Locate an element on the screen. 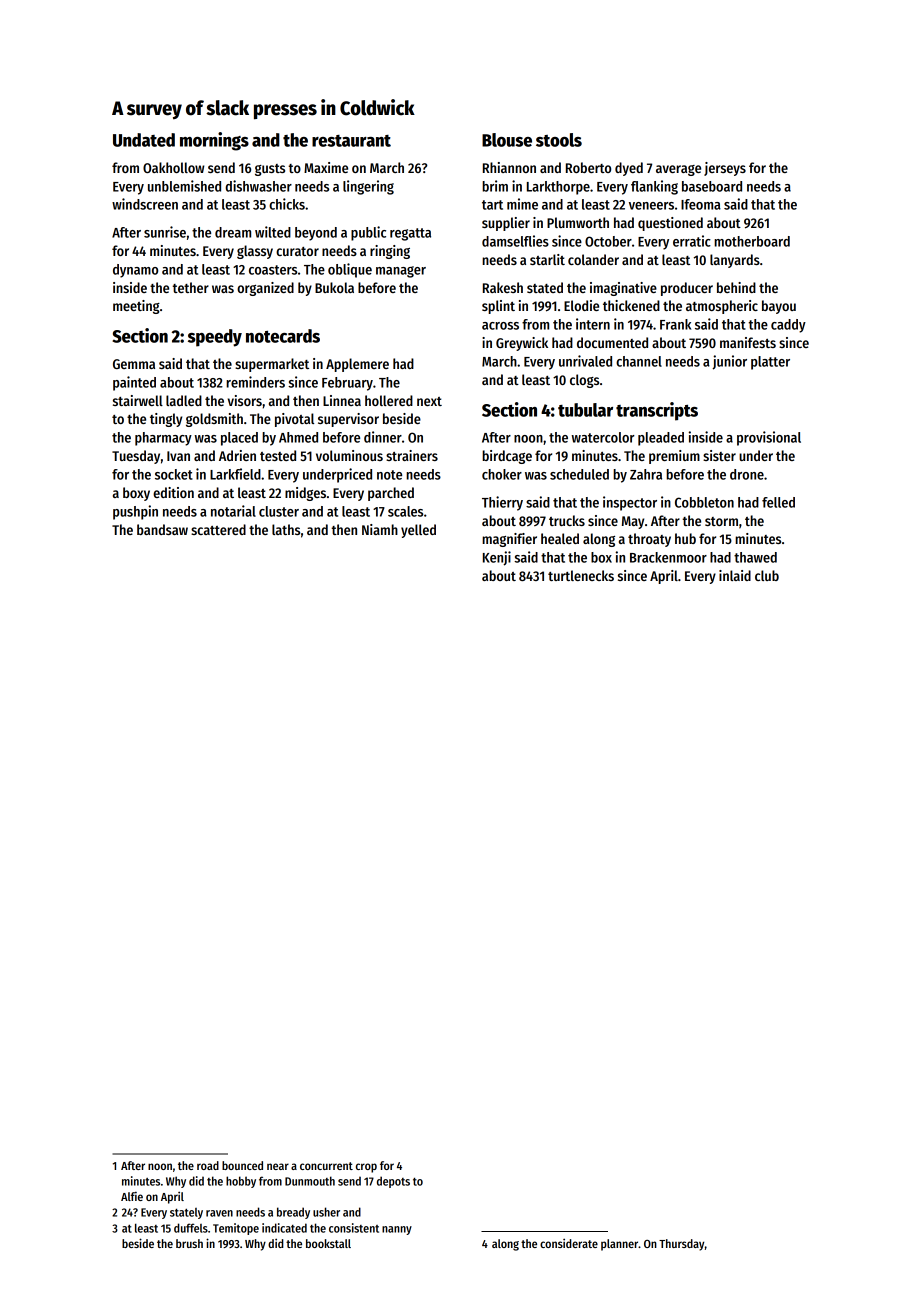 The image size is (924, 1308). lingering is located at coordinates (368, 187).
